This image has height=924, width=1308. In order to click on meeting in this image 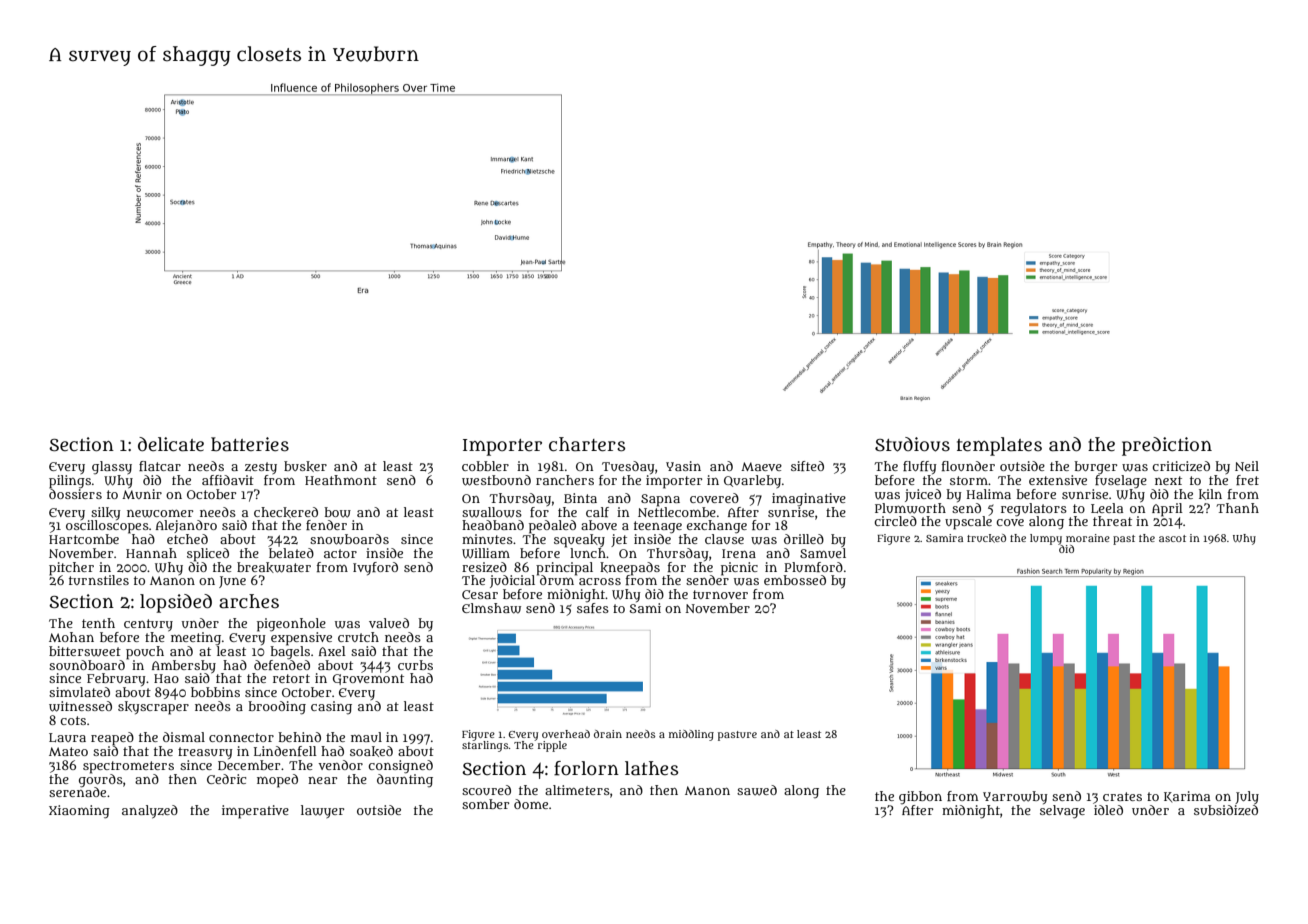, I will do `click(196, 638)`.
